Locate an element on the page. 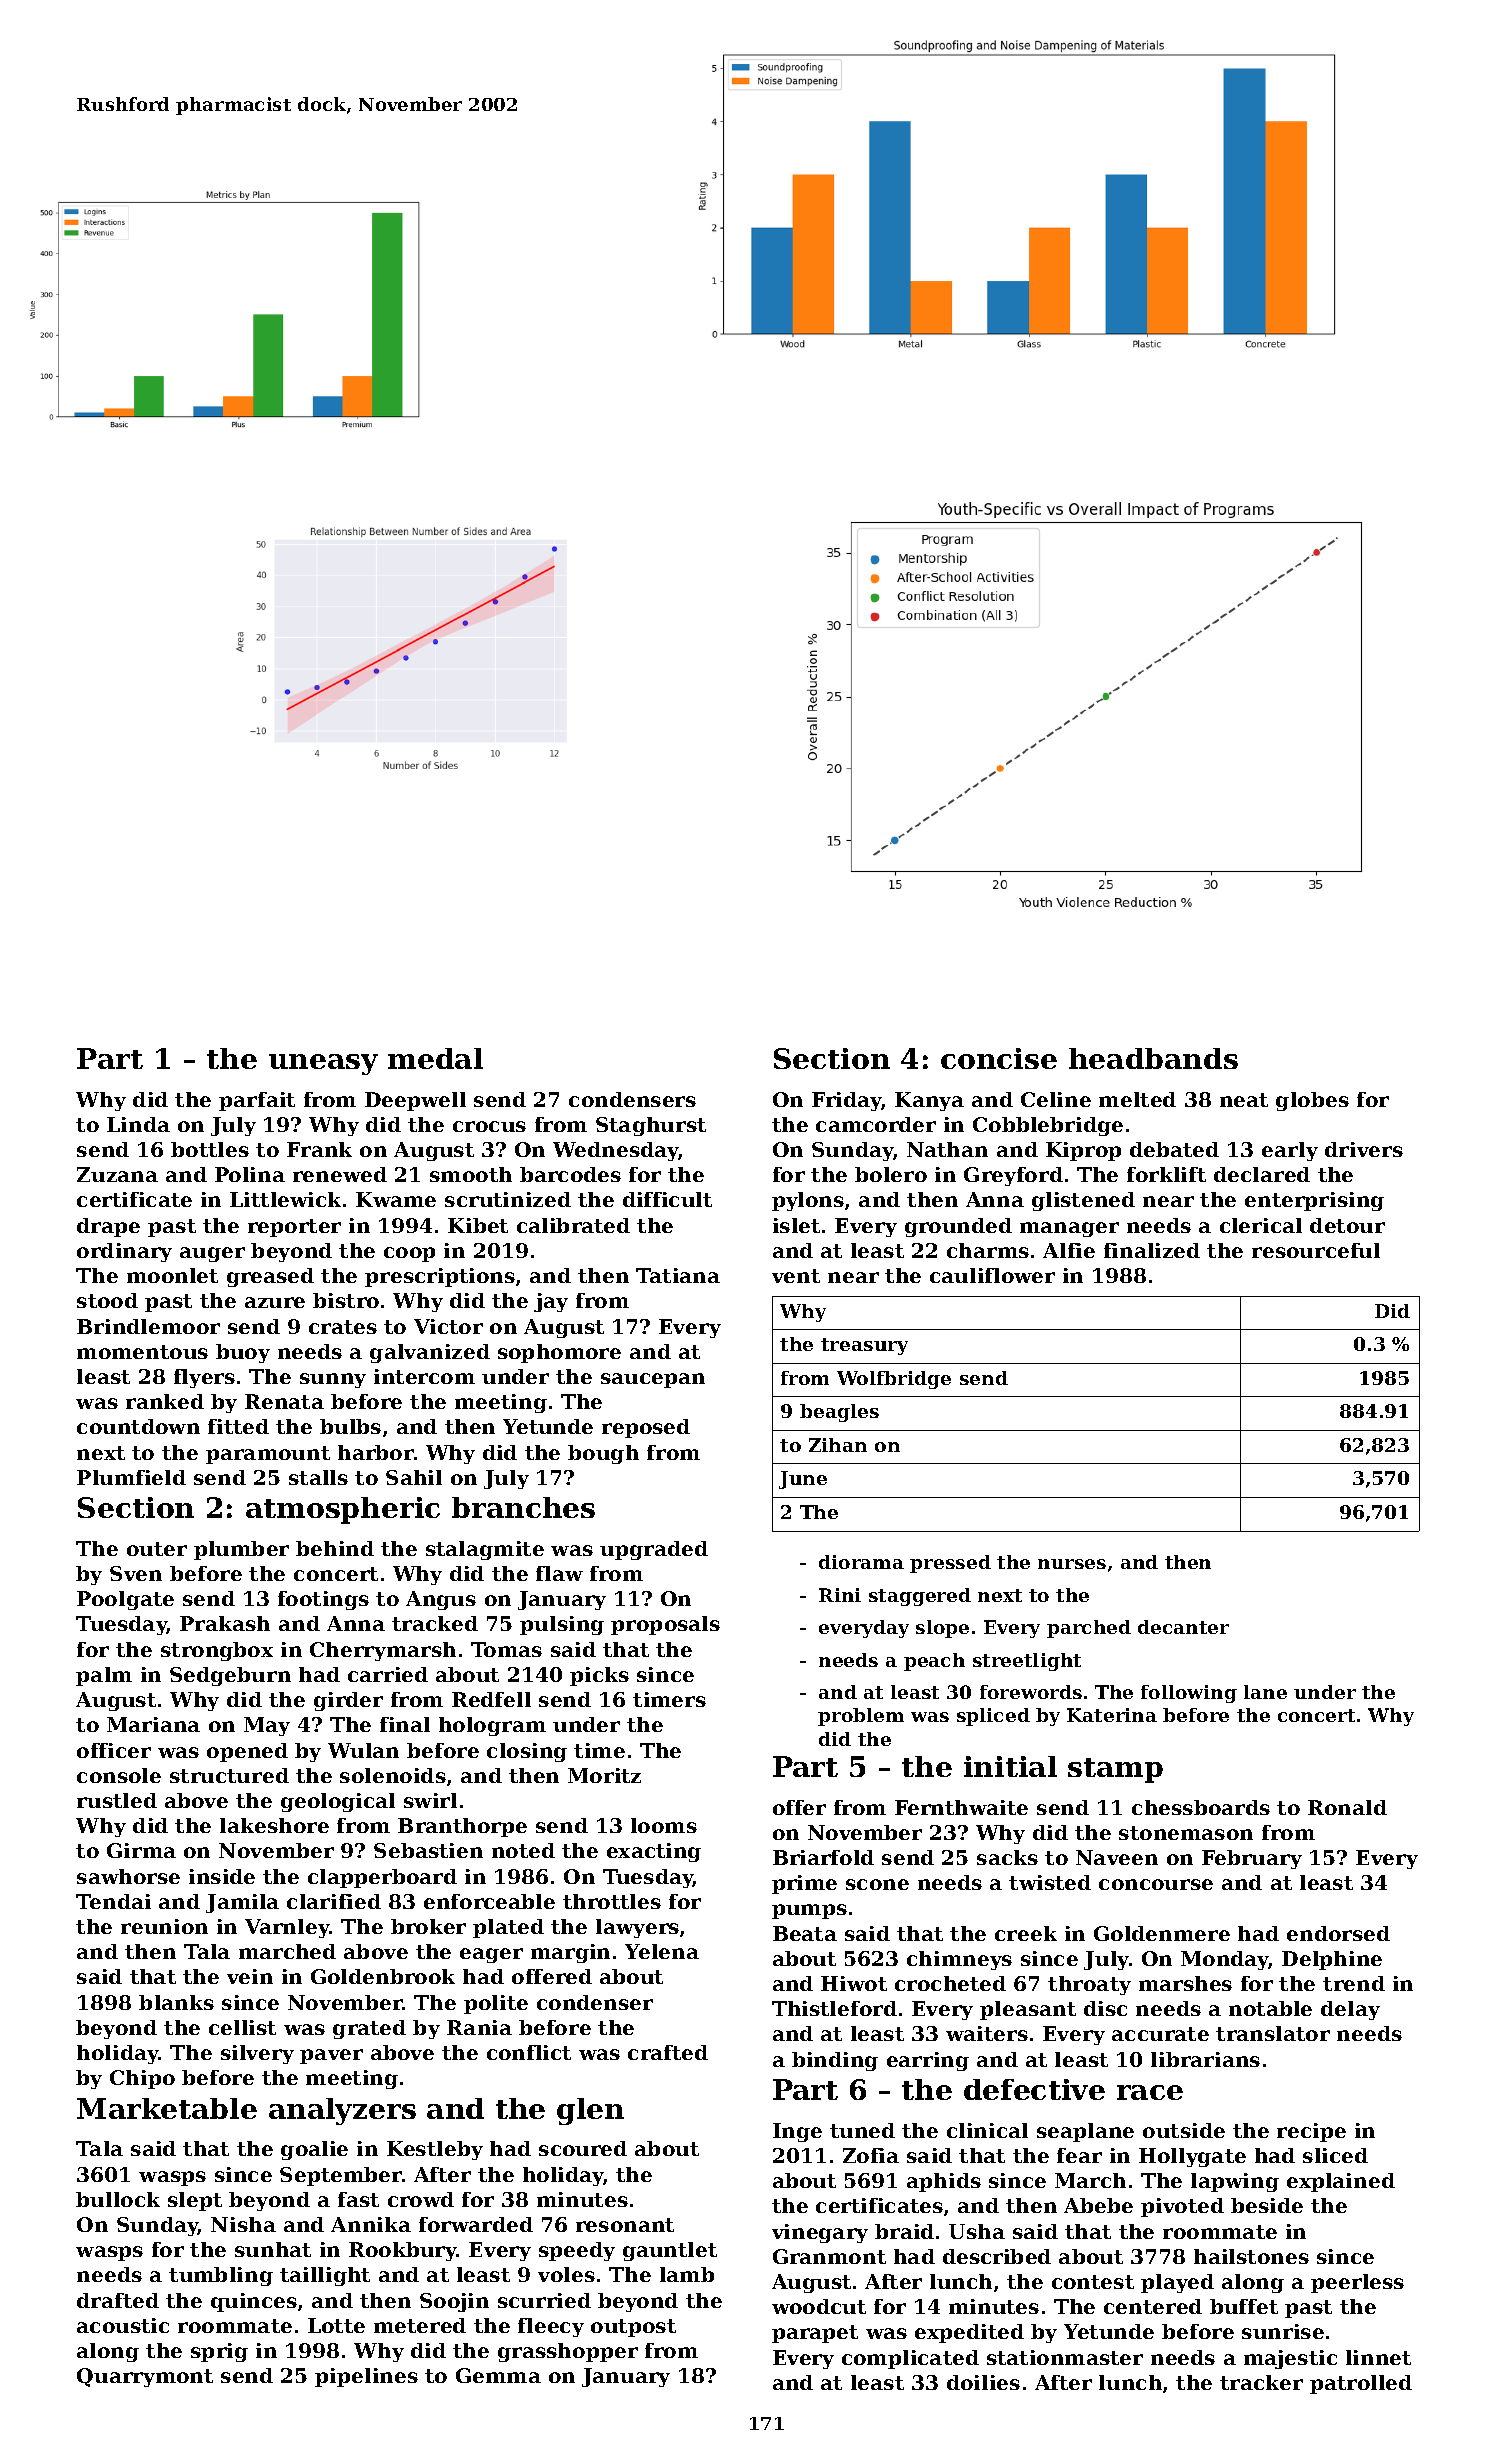  Quarrymont is located at coordinates (145, 2377).
